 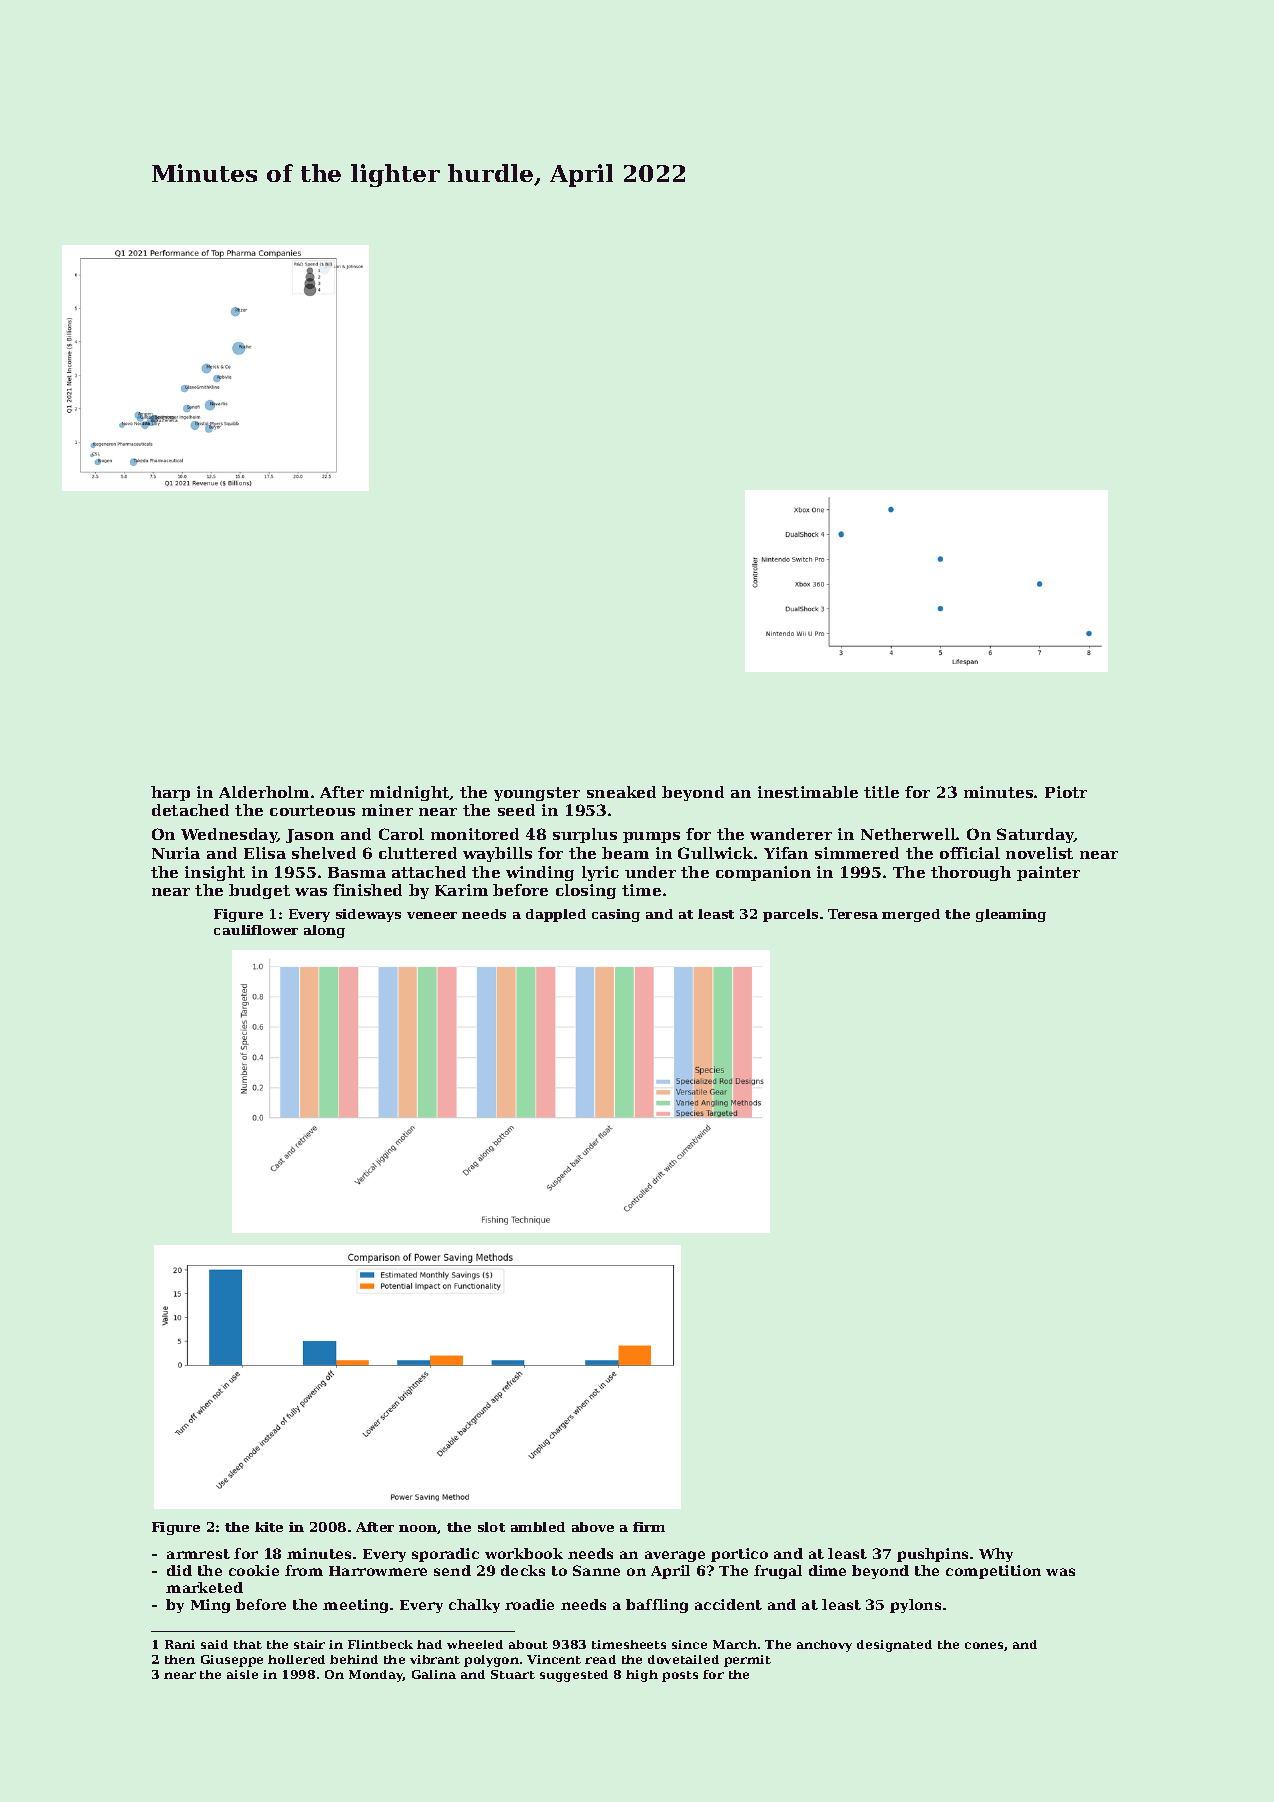 What do you see at coordinates (259, 891) in the screenshot?
I see `budget` at bounding box center [259, 891].
